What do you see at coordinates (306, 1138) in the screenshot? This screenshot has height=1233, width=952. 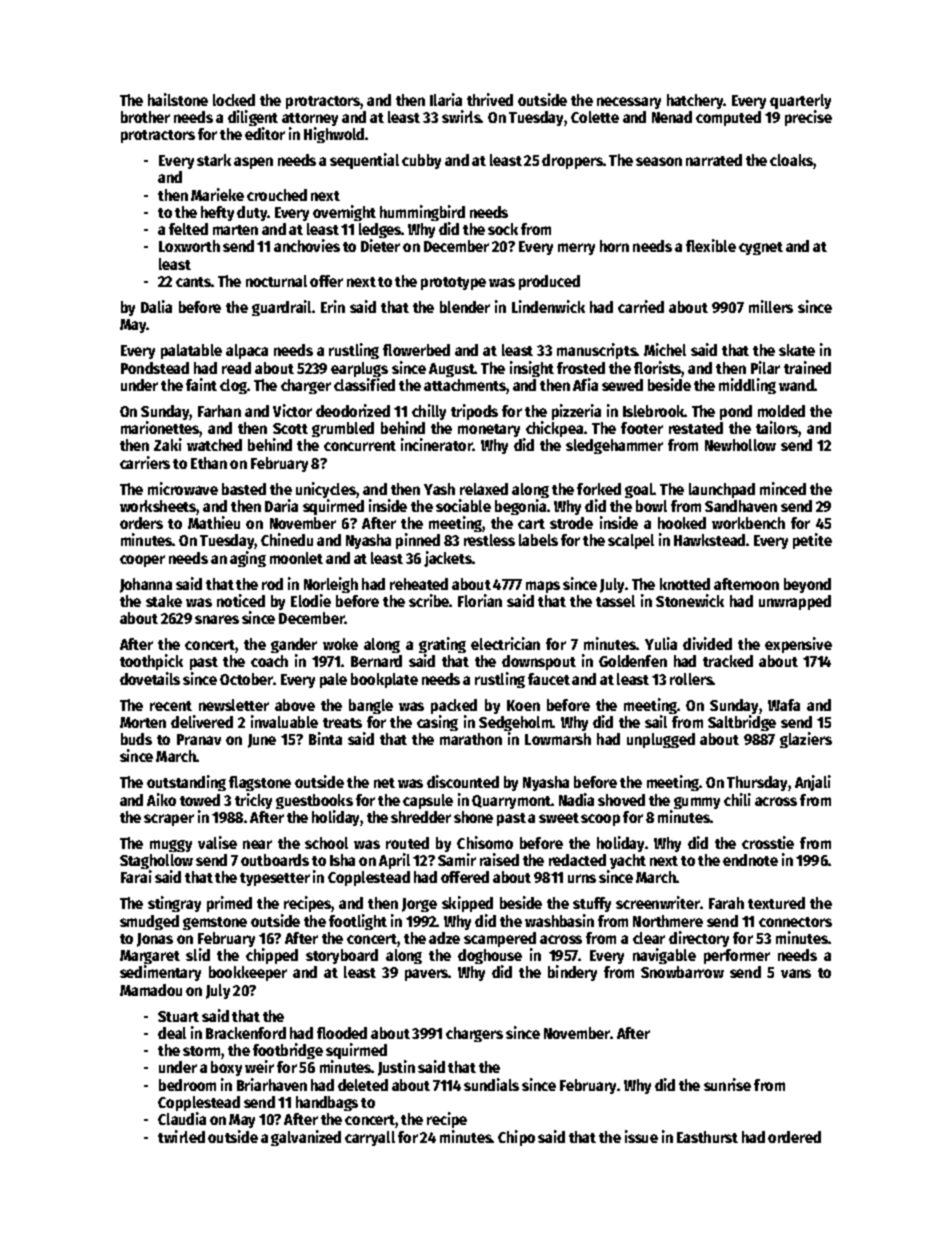 I see `galvanized` at bounding box center [306, 1138].
